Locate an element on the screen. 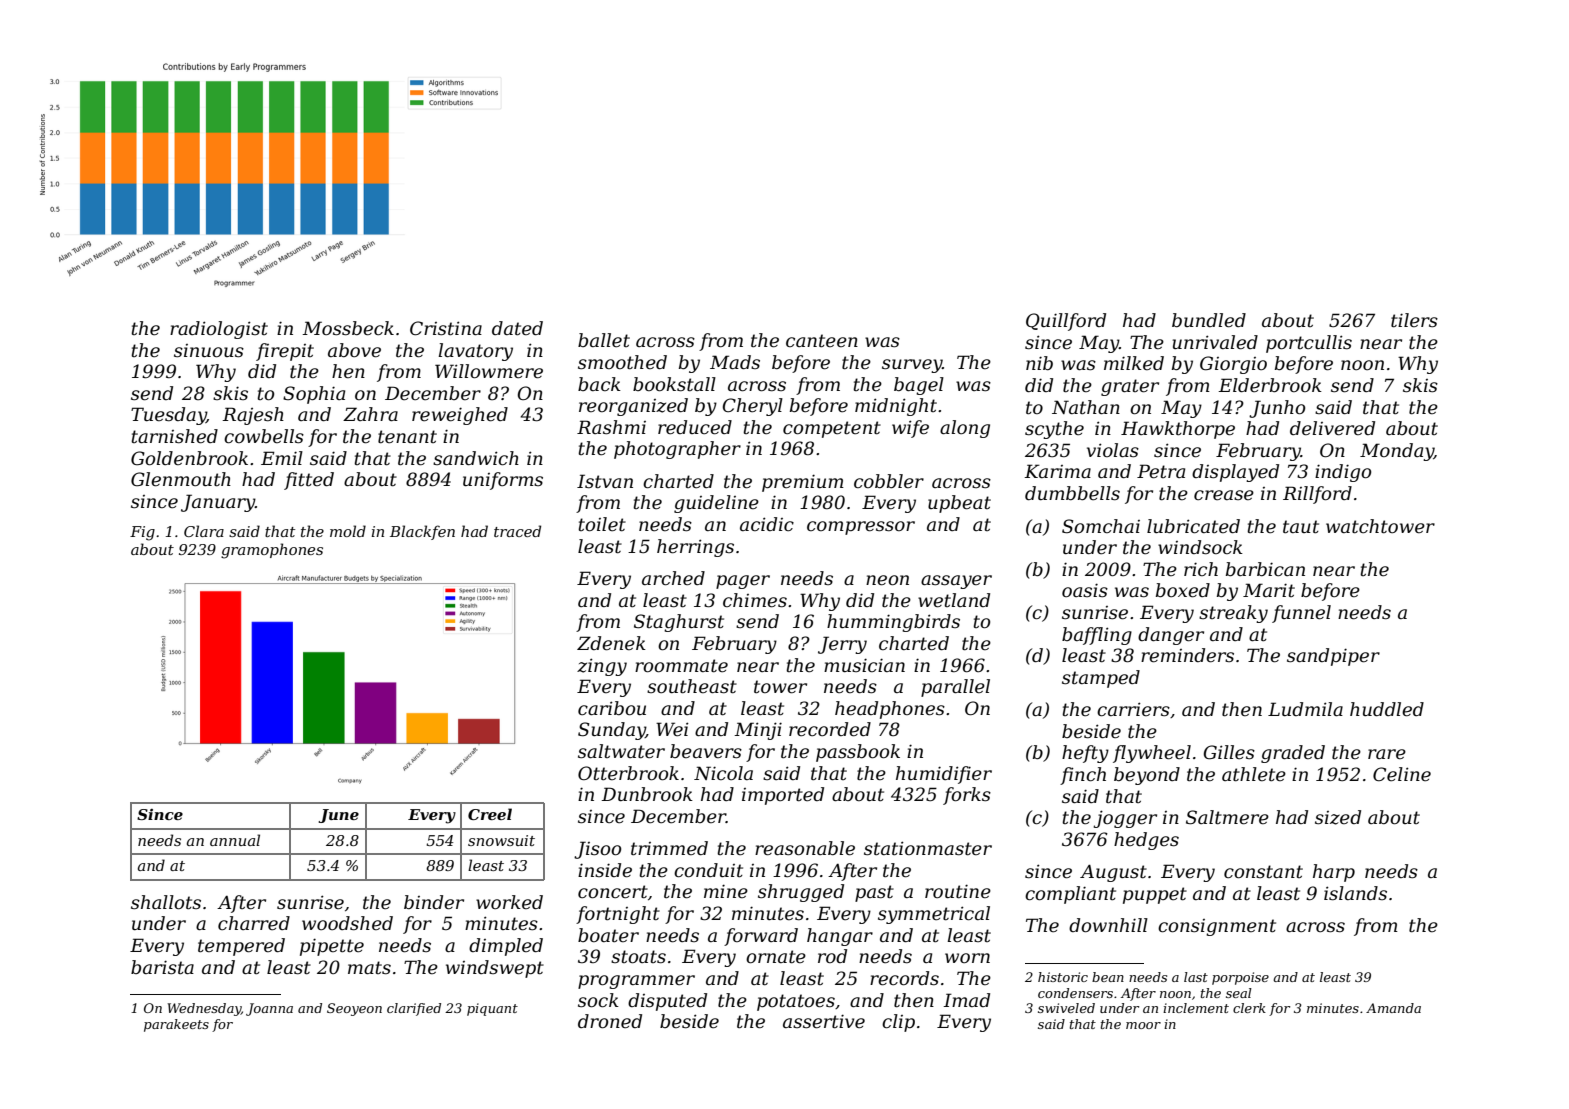 This screenshot has height=1109, width=1569. finch is located at coordinates (1083, 776).
